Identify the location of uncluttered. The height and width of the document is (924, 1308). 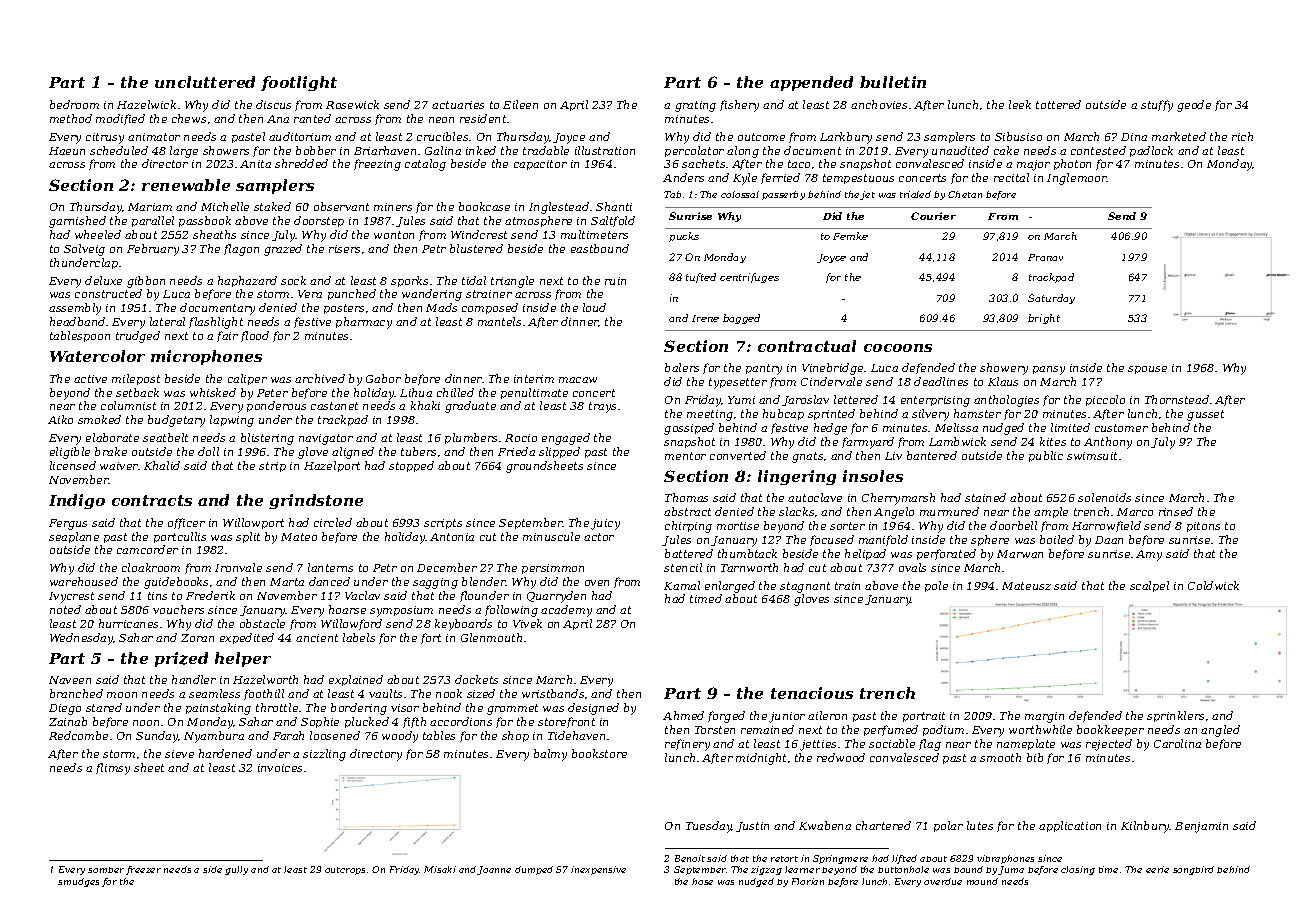
(205, 82).
